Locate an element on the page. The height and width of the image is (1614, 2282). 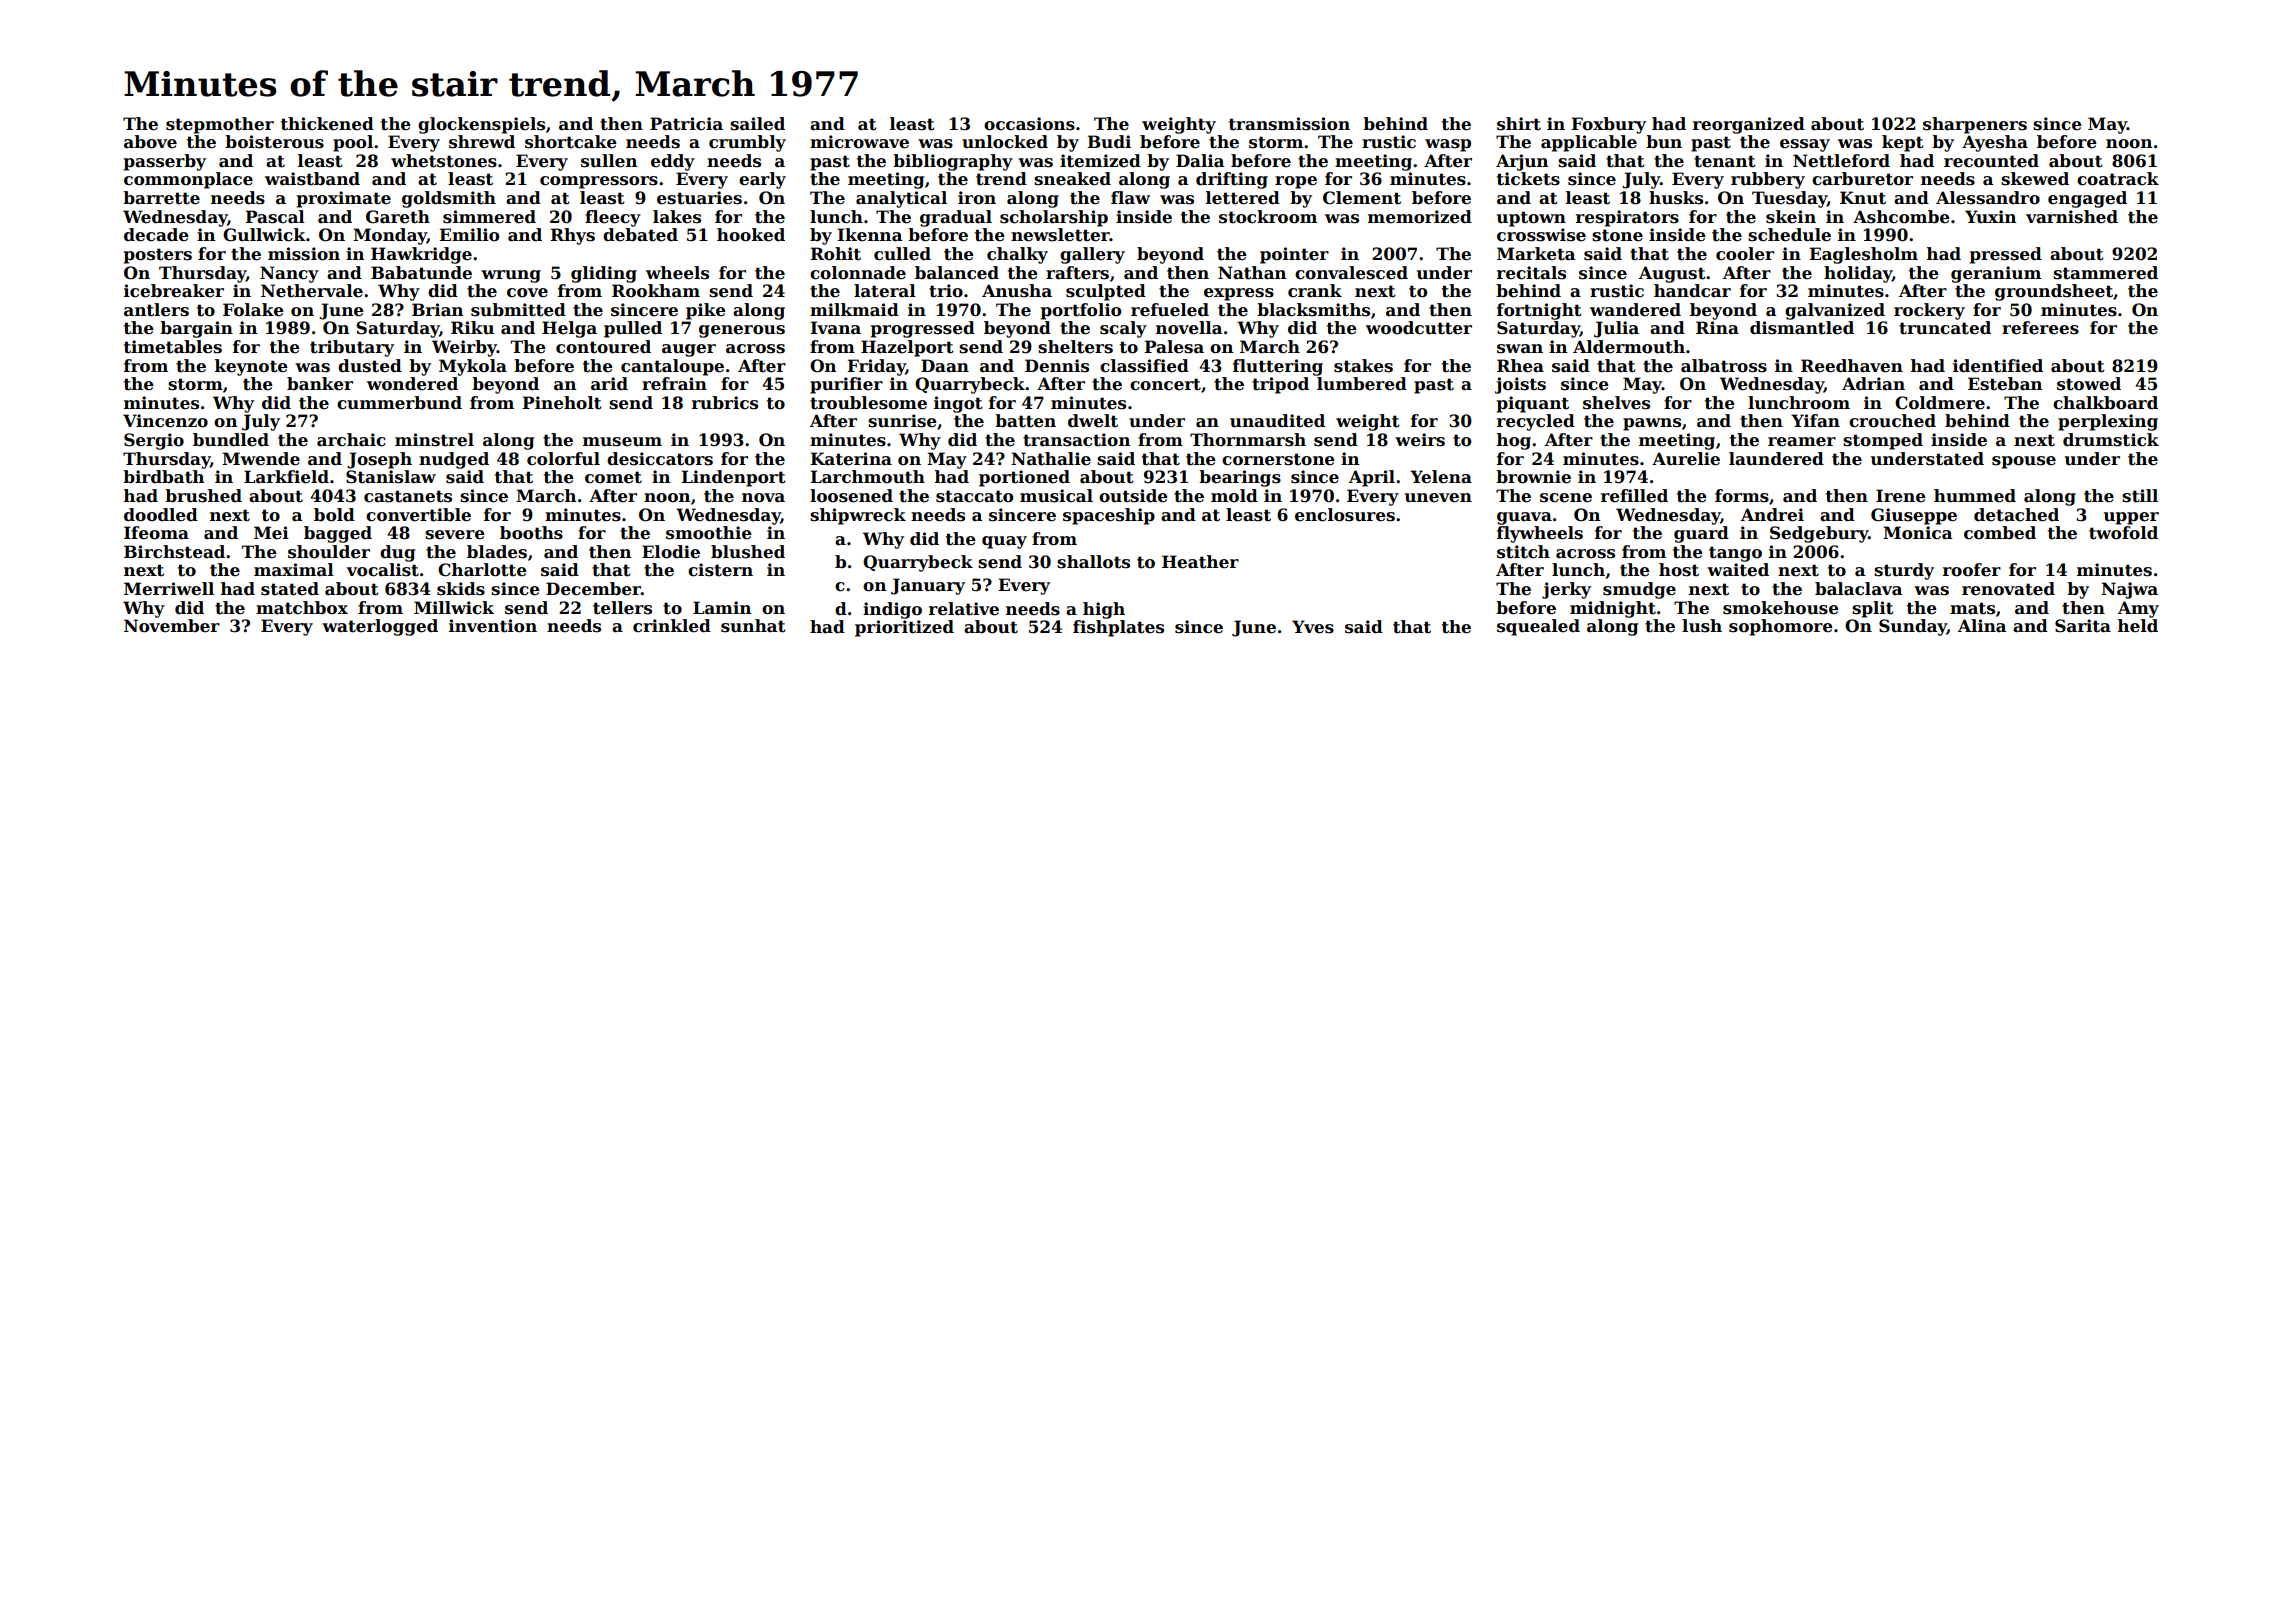
Yves is located at coordinates (1313, 627).
